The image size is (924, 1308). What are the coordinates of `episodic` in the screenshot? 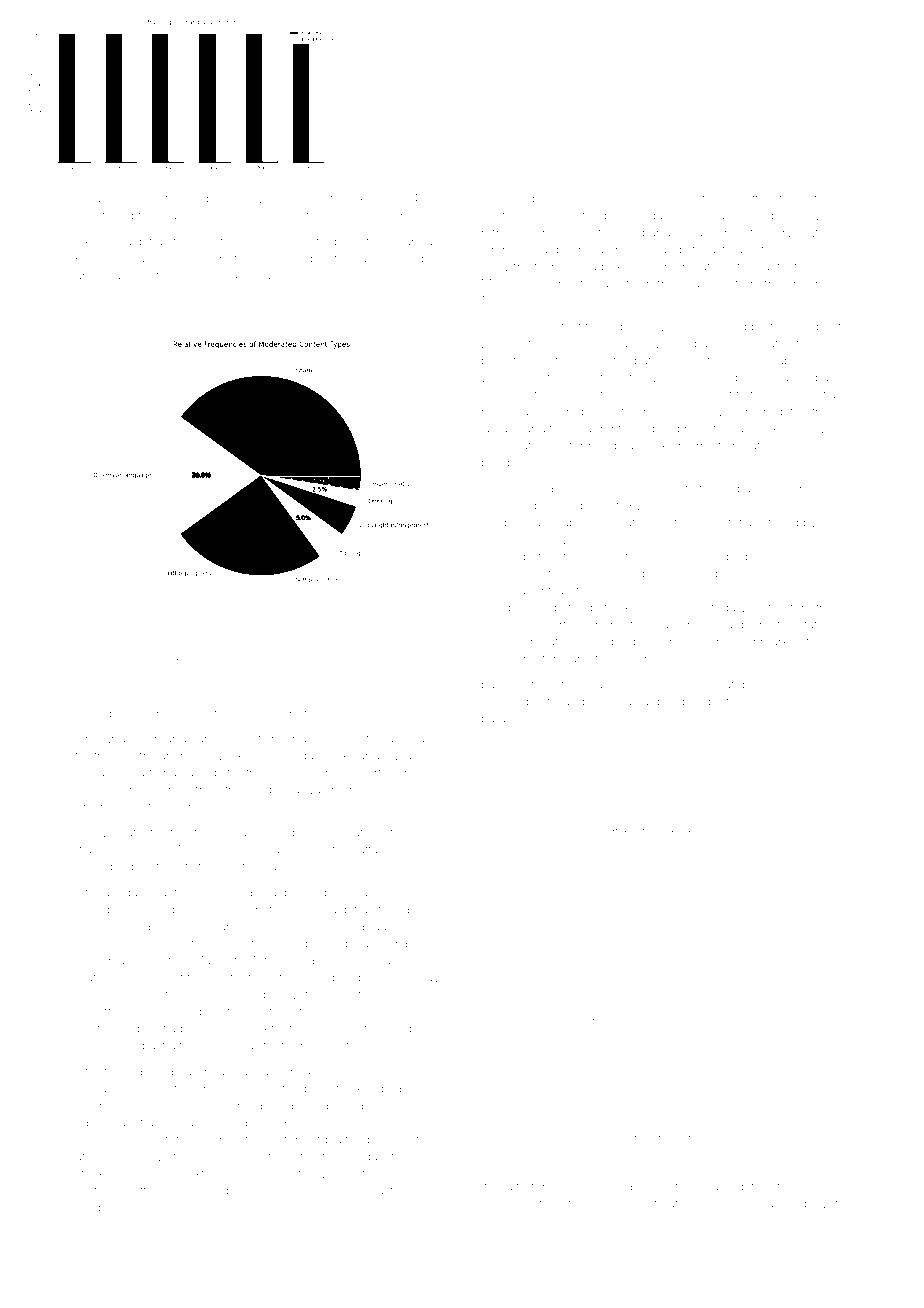 It's located at (242, 1192).
